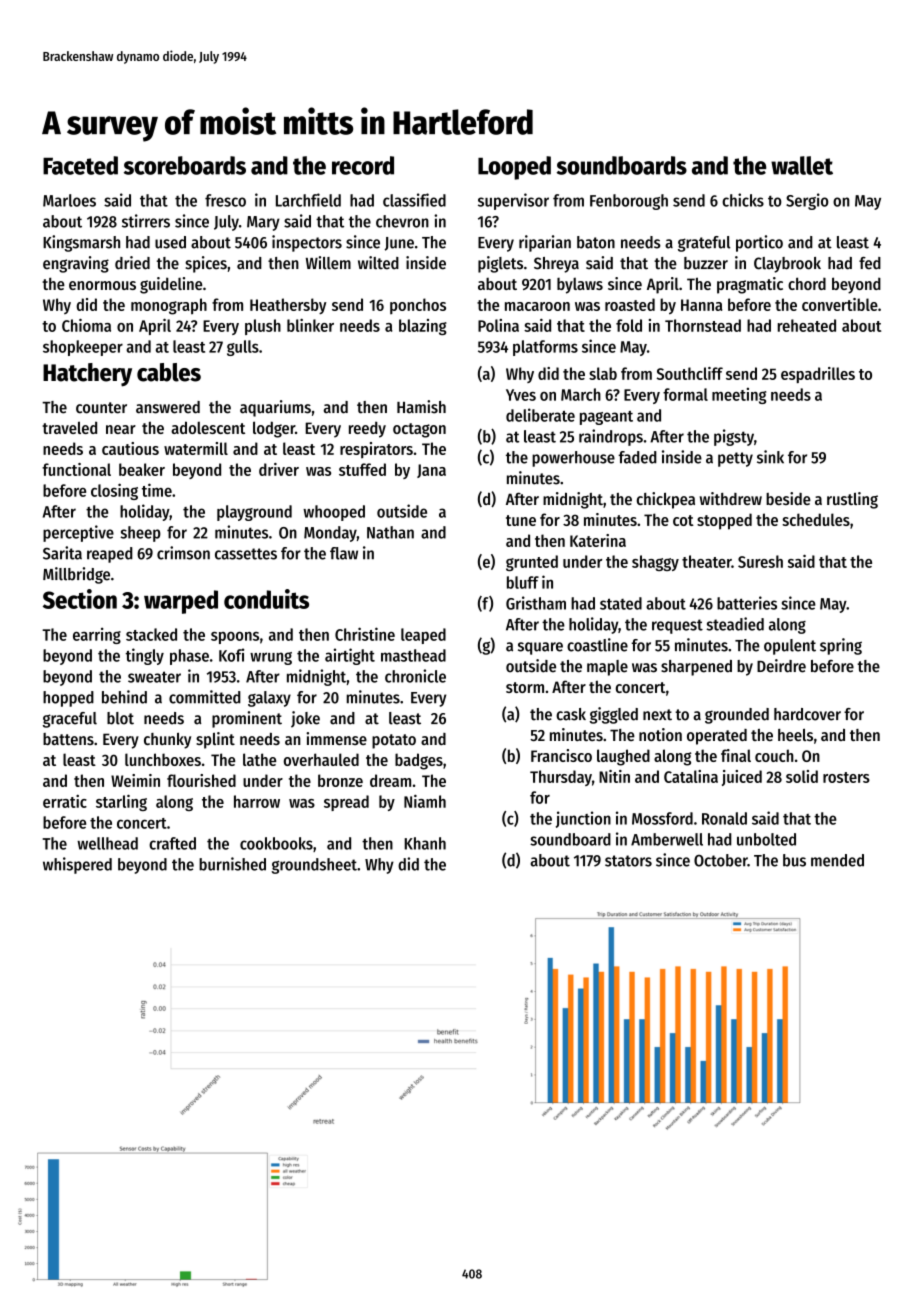  I want to click on rosters, so click(846, 777).
